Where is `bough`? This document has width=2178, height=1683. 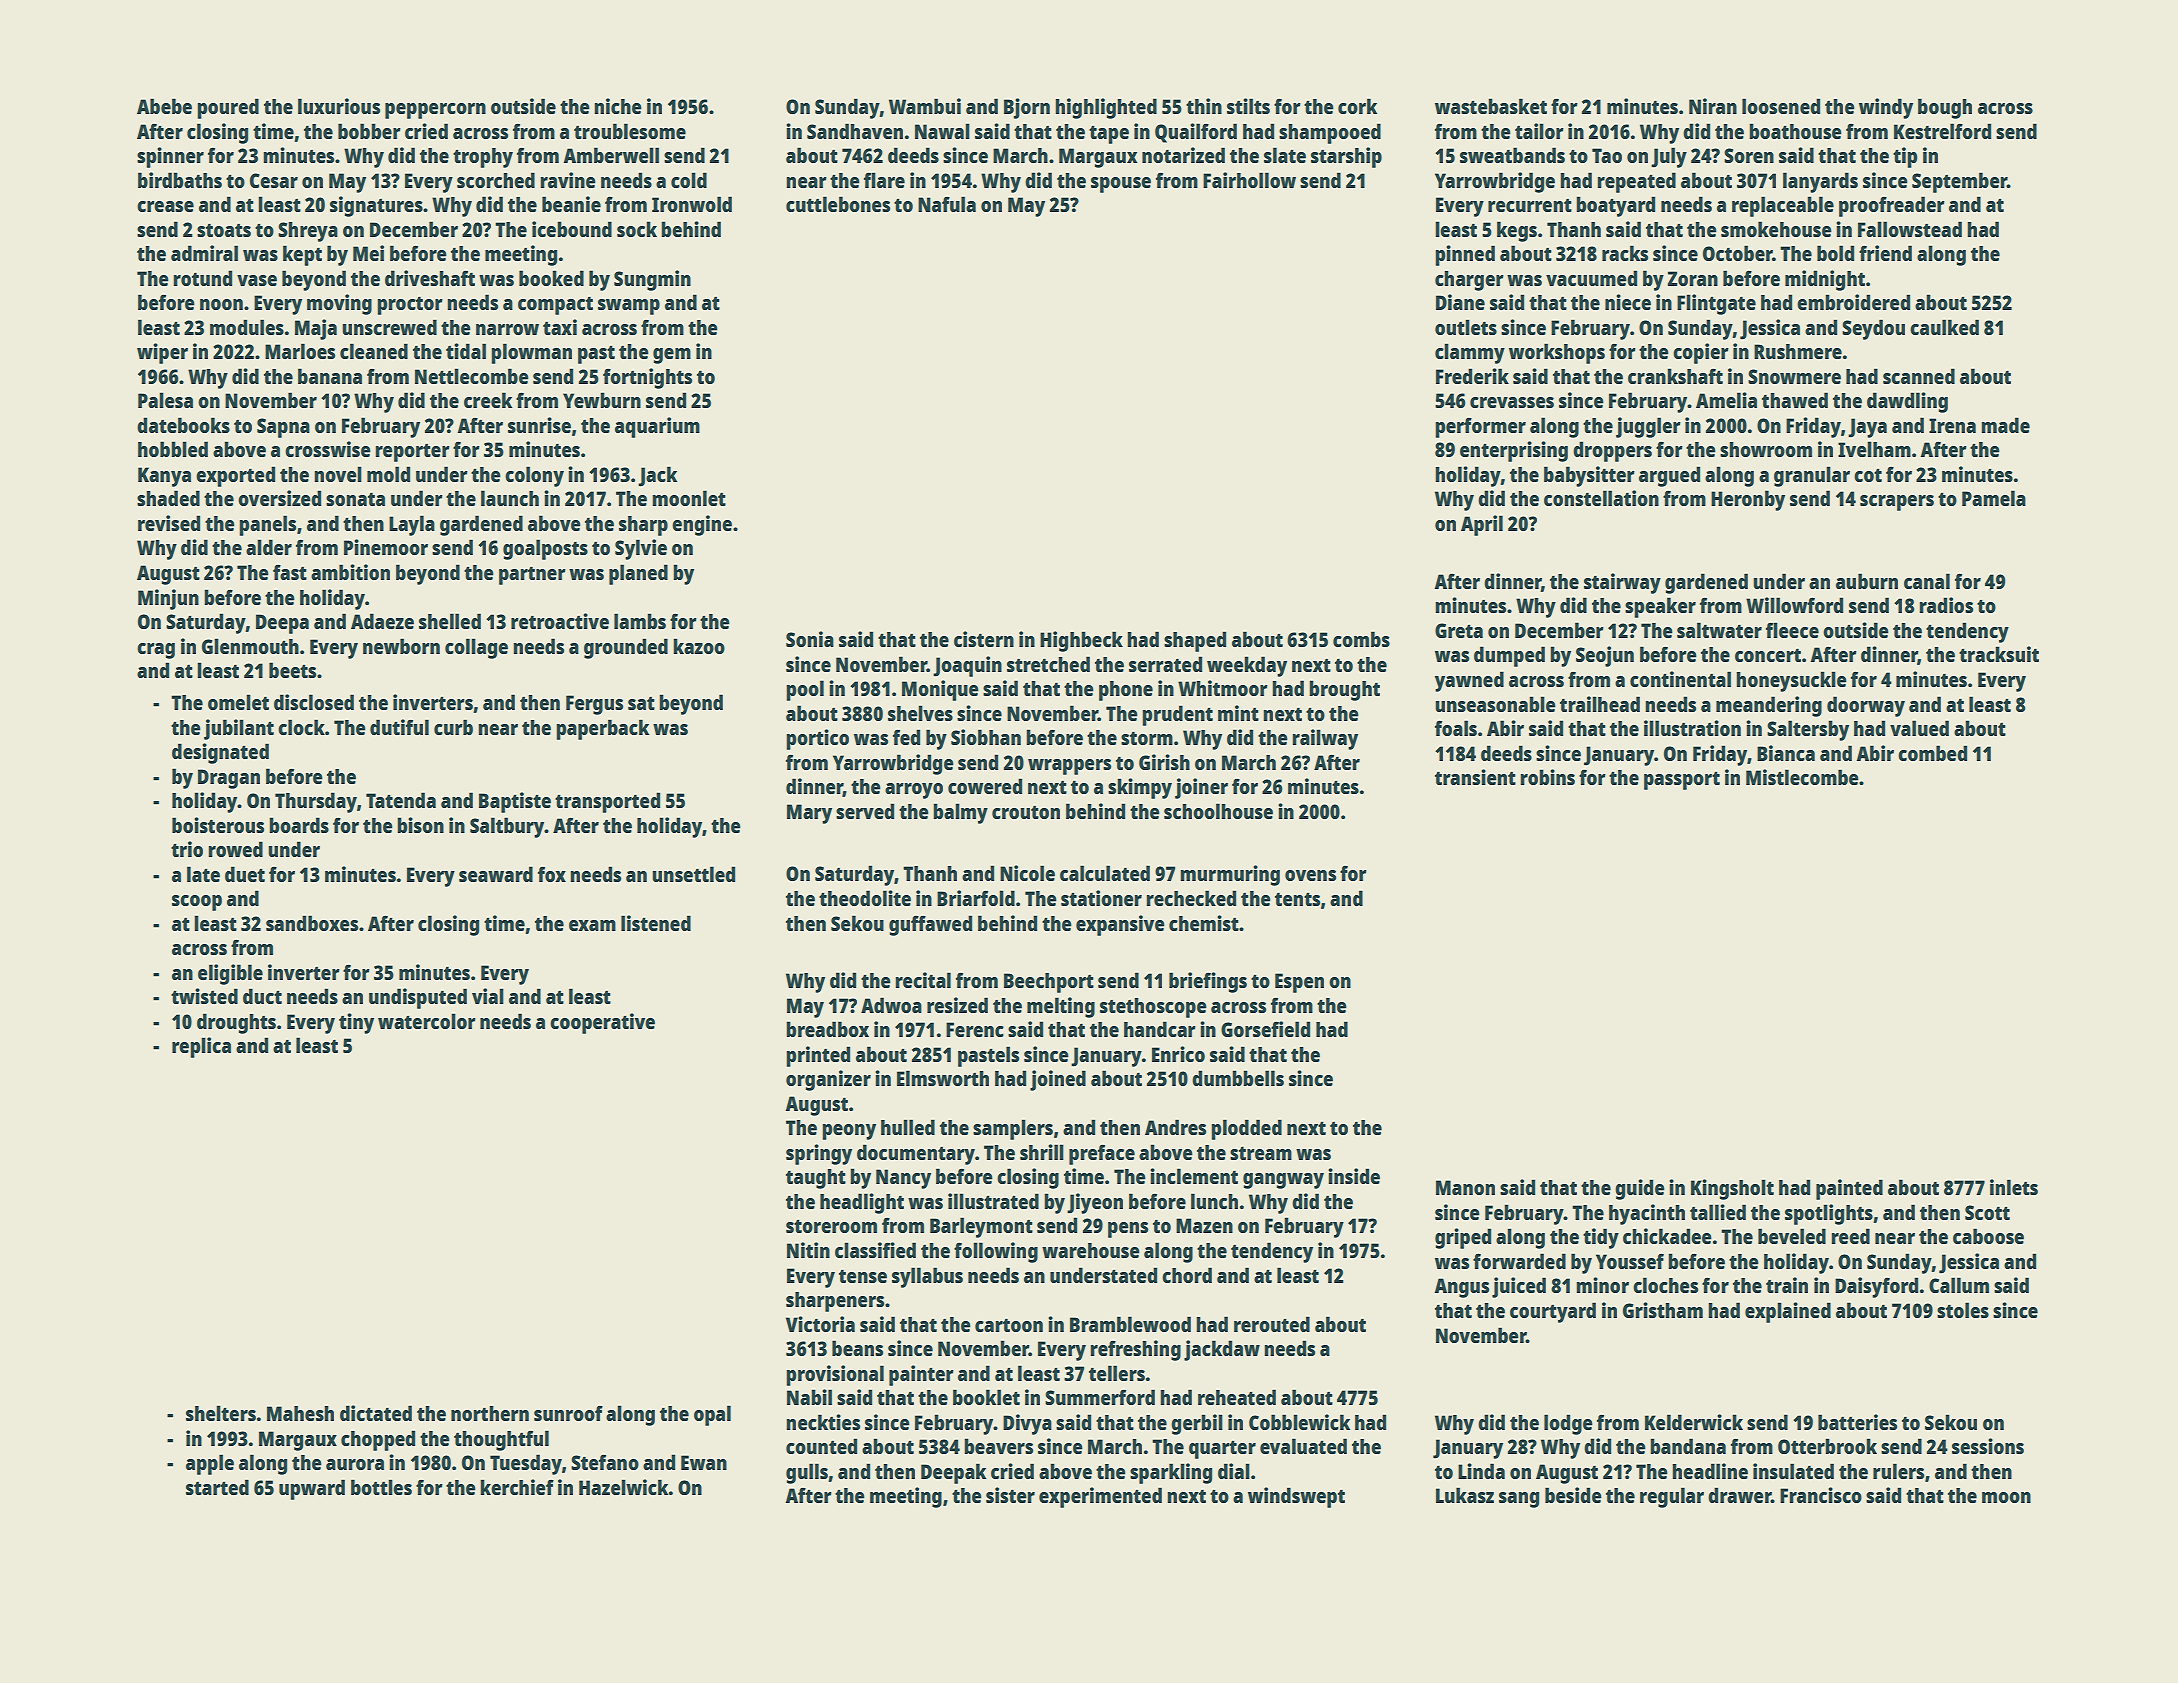 bough is located at coordinates (1945, 108).
